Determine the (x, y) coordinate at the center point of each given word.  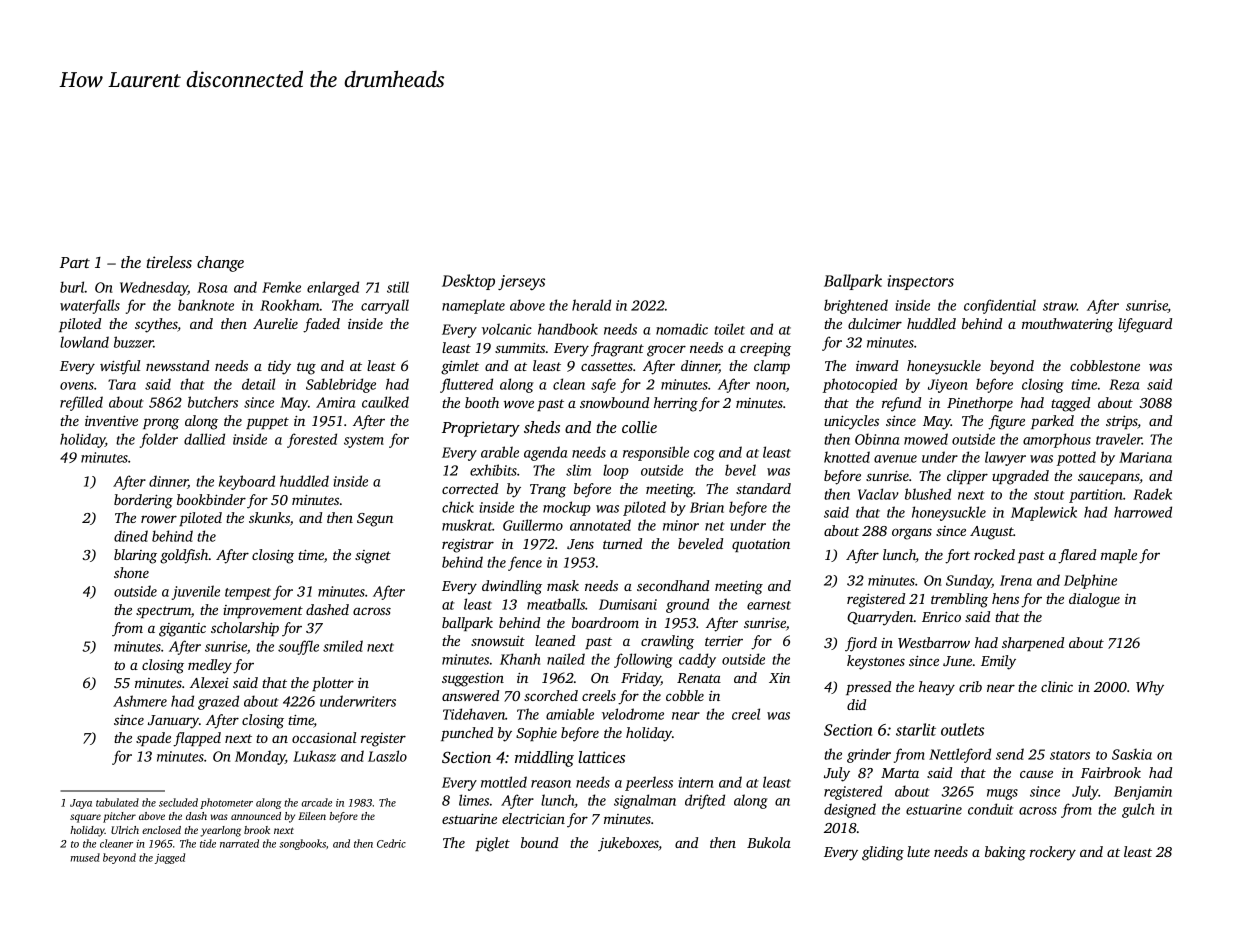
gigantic (182, 630)
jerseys (521, 282)
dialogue (1094, 600)
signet (373, 557)
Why (1150, 688)
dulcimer (875, 323)
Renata (699, 678)
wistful (120, 367)
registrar (468, 546)
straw (1060, 306)
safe (603, 385)
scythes (156, 325)
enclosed (161, 830)
